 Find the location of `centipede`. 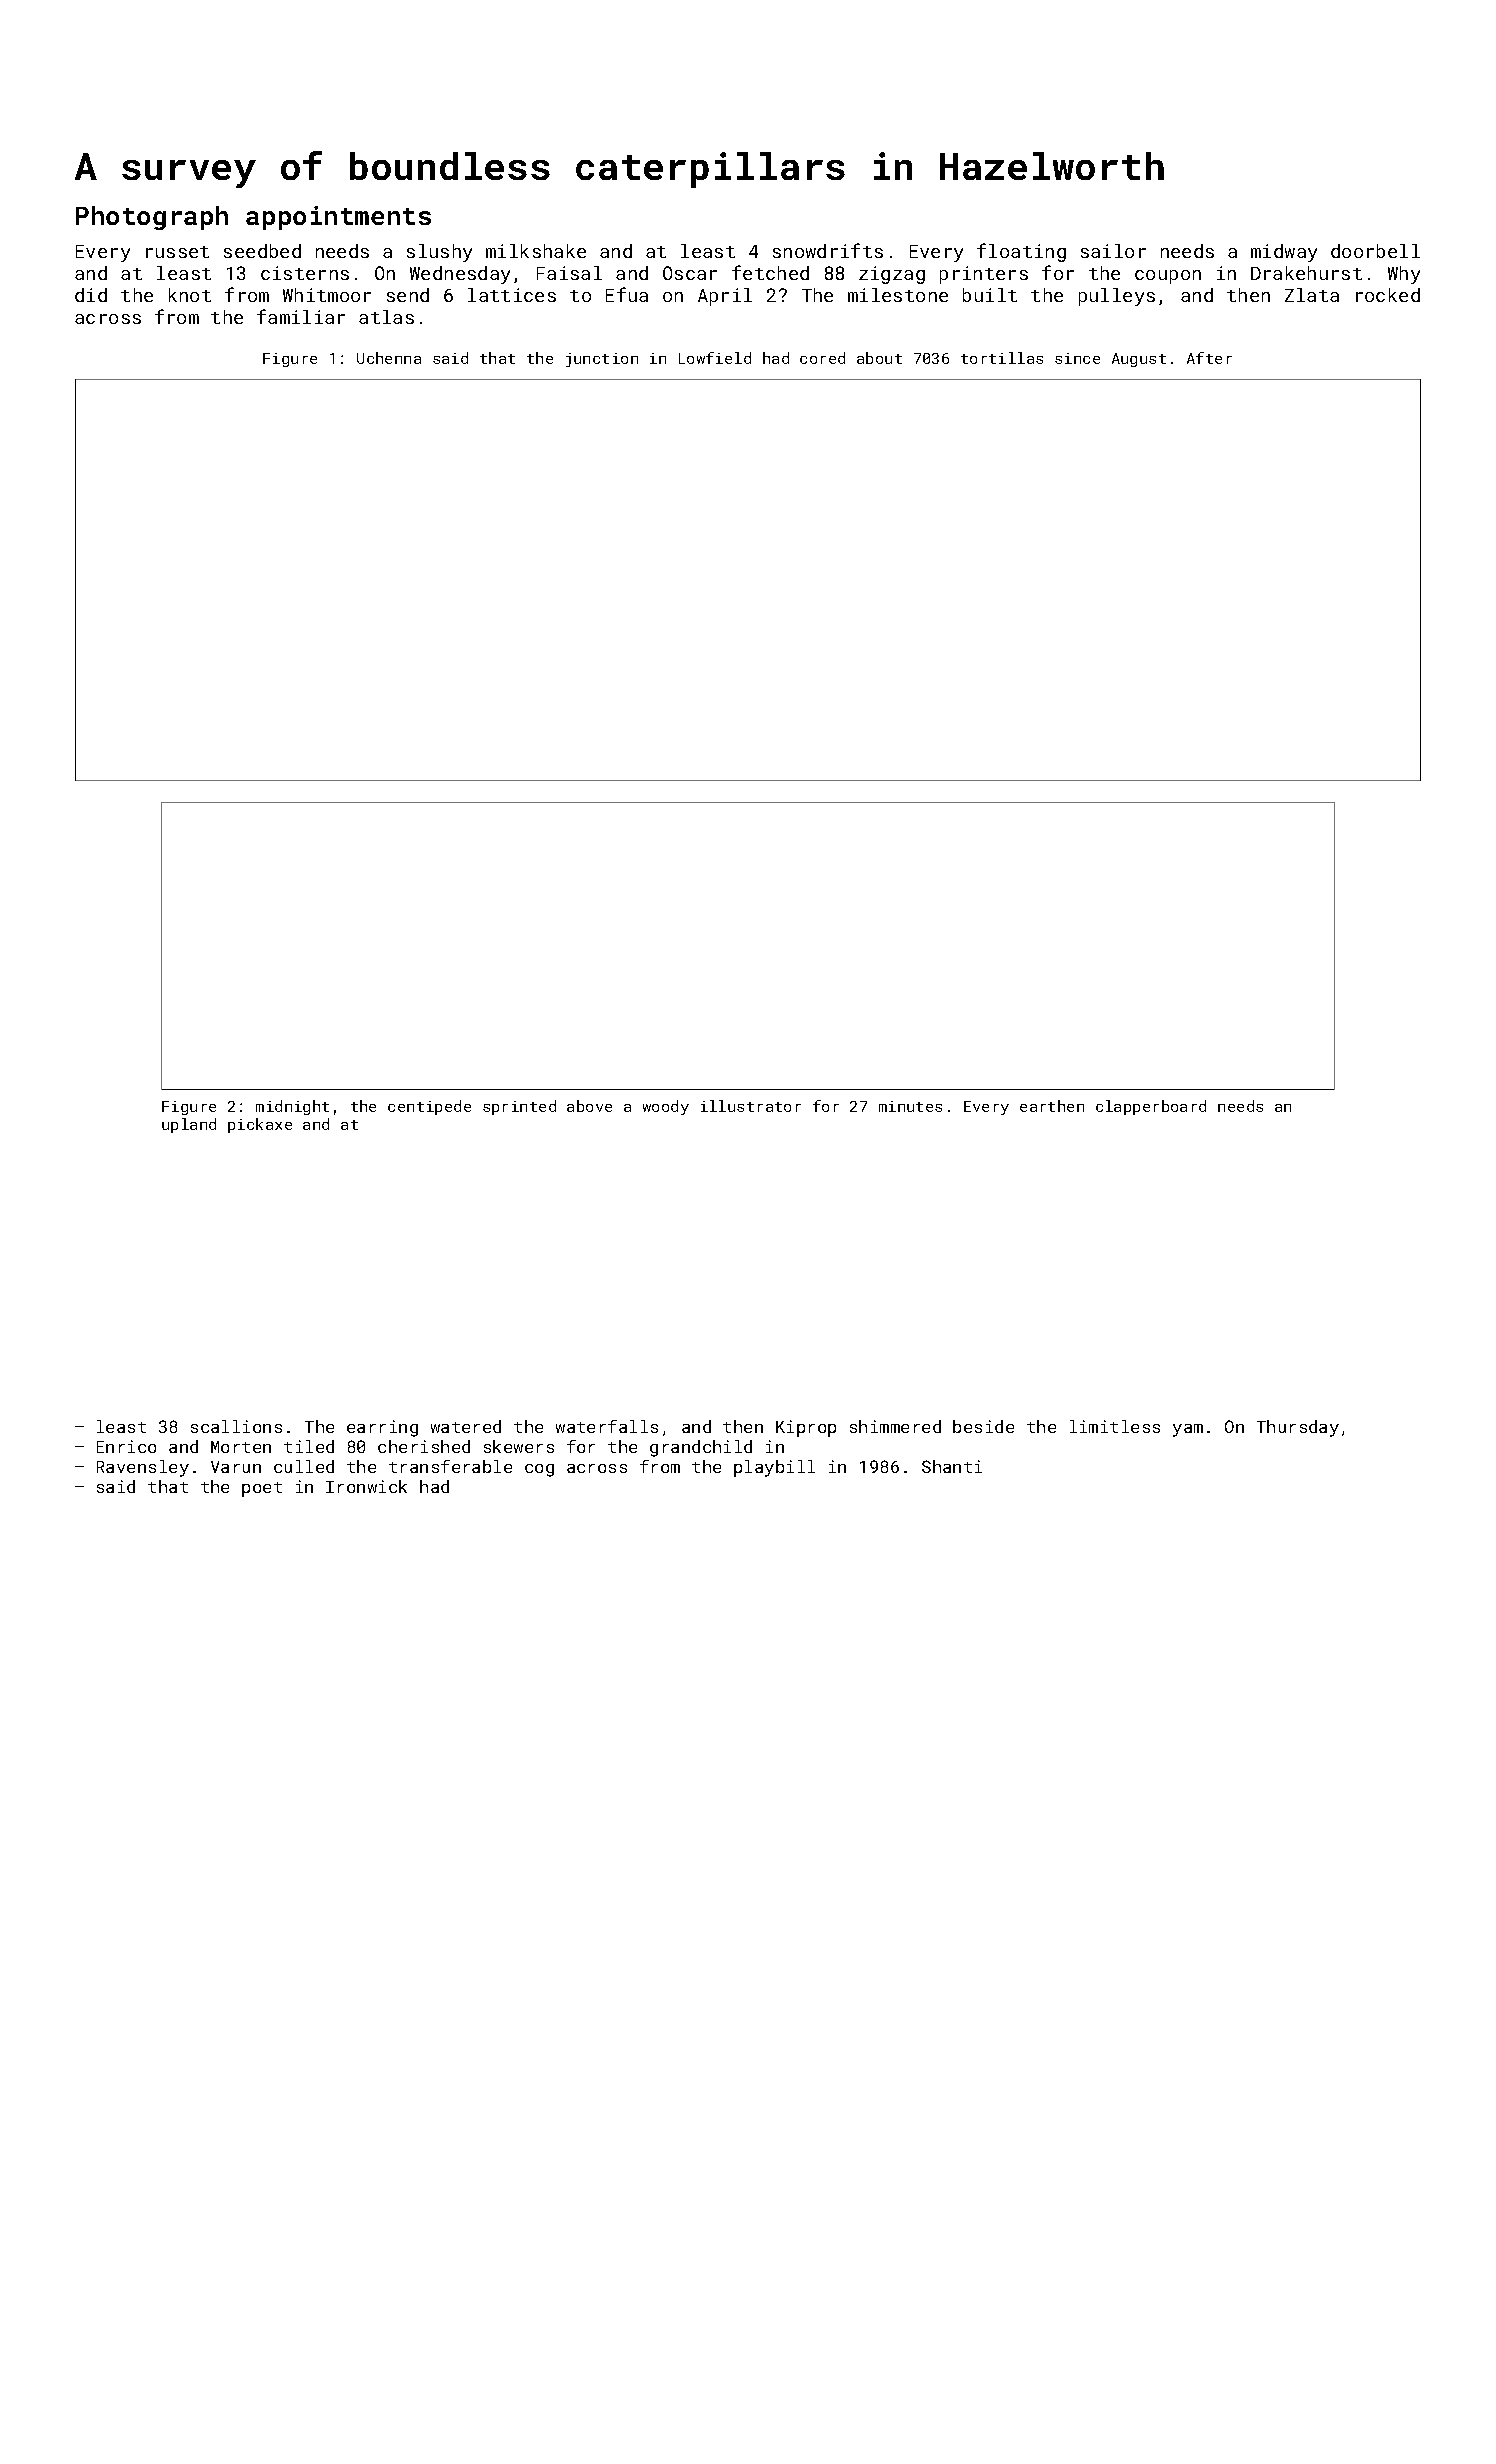

centipede is located at coordinates (429, 1107).
